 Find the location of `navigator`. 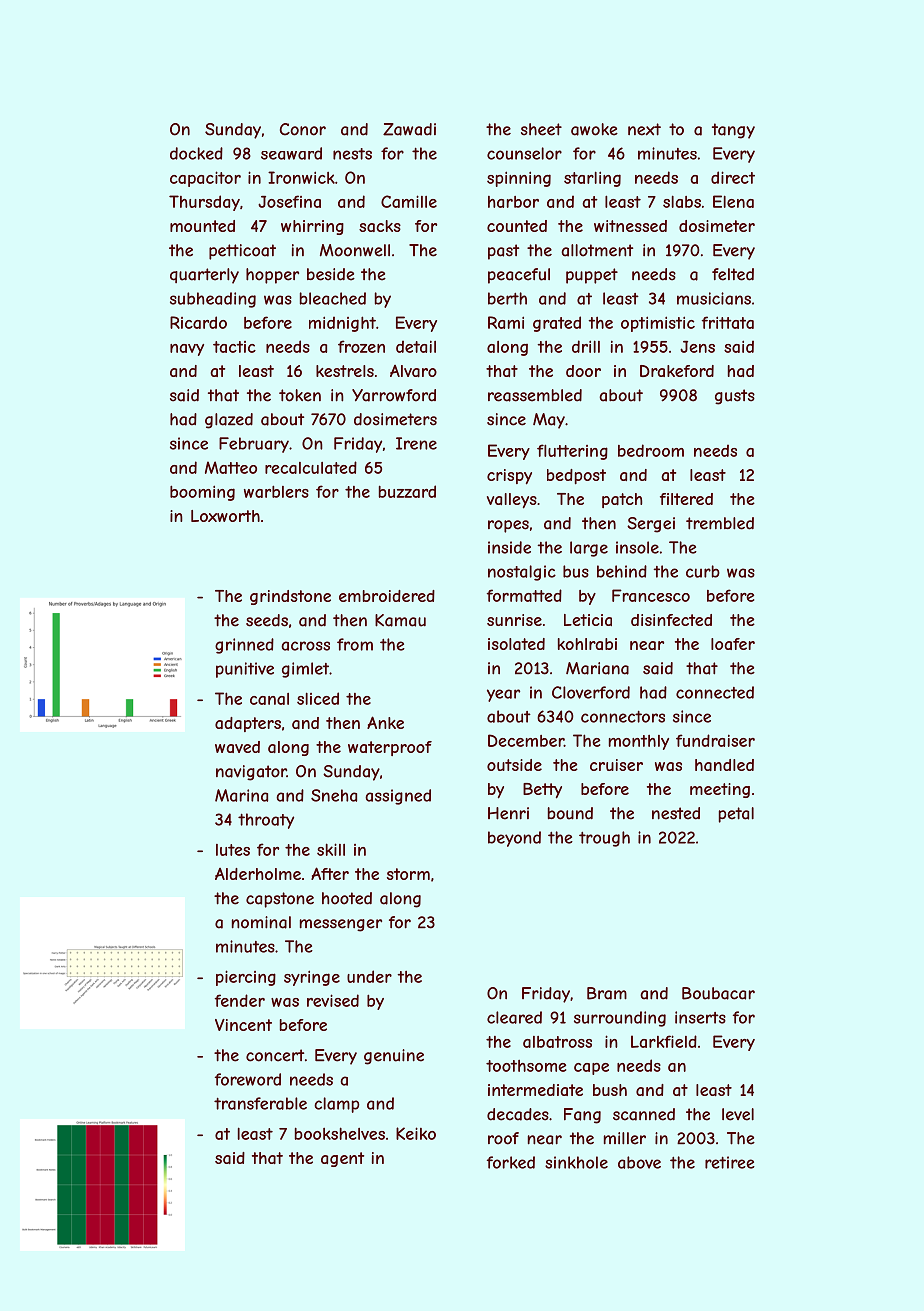

navigator is located at coordinates (251, 773).
